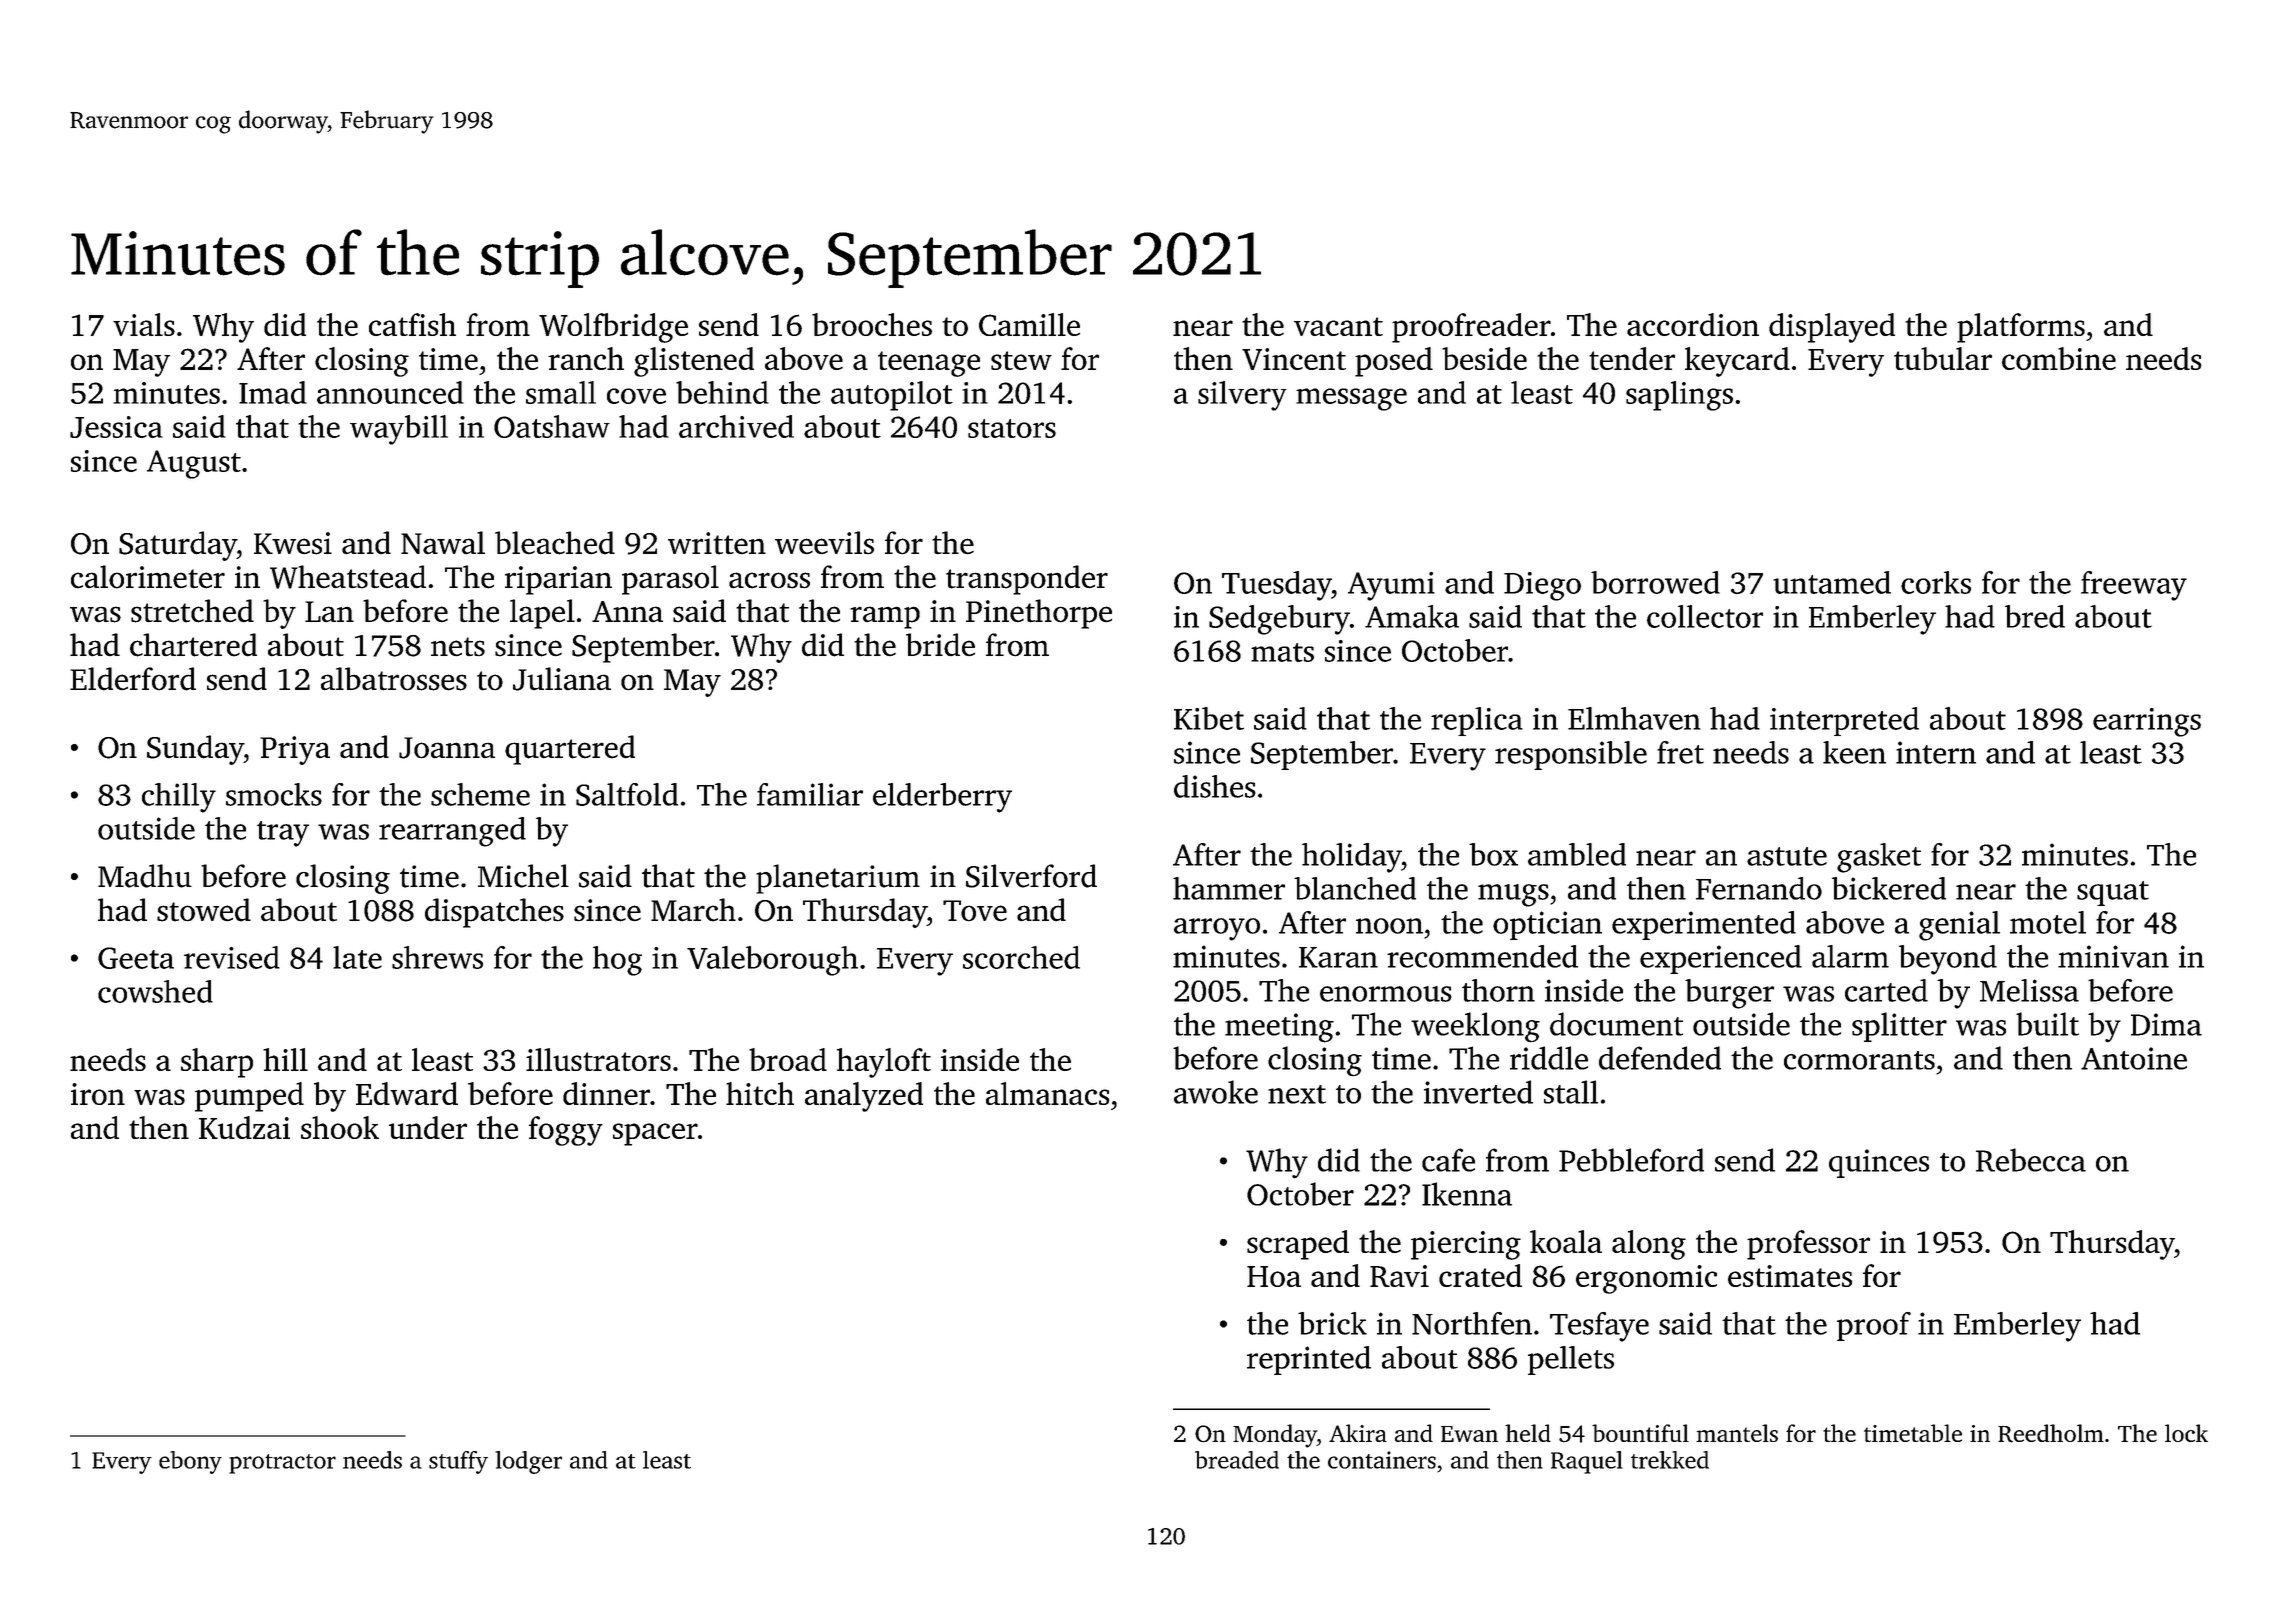 The width and height of the screenshot is (2292, 1620). What do you see at coordinates (144, 324) in the screenshot?
I see `vials` at bounding box center [144, 324].
